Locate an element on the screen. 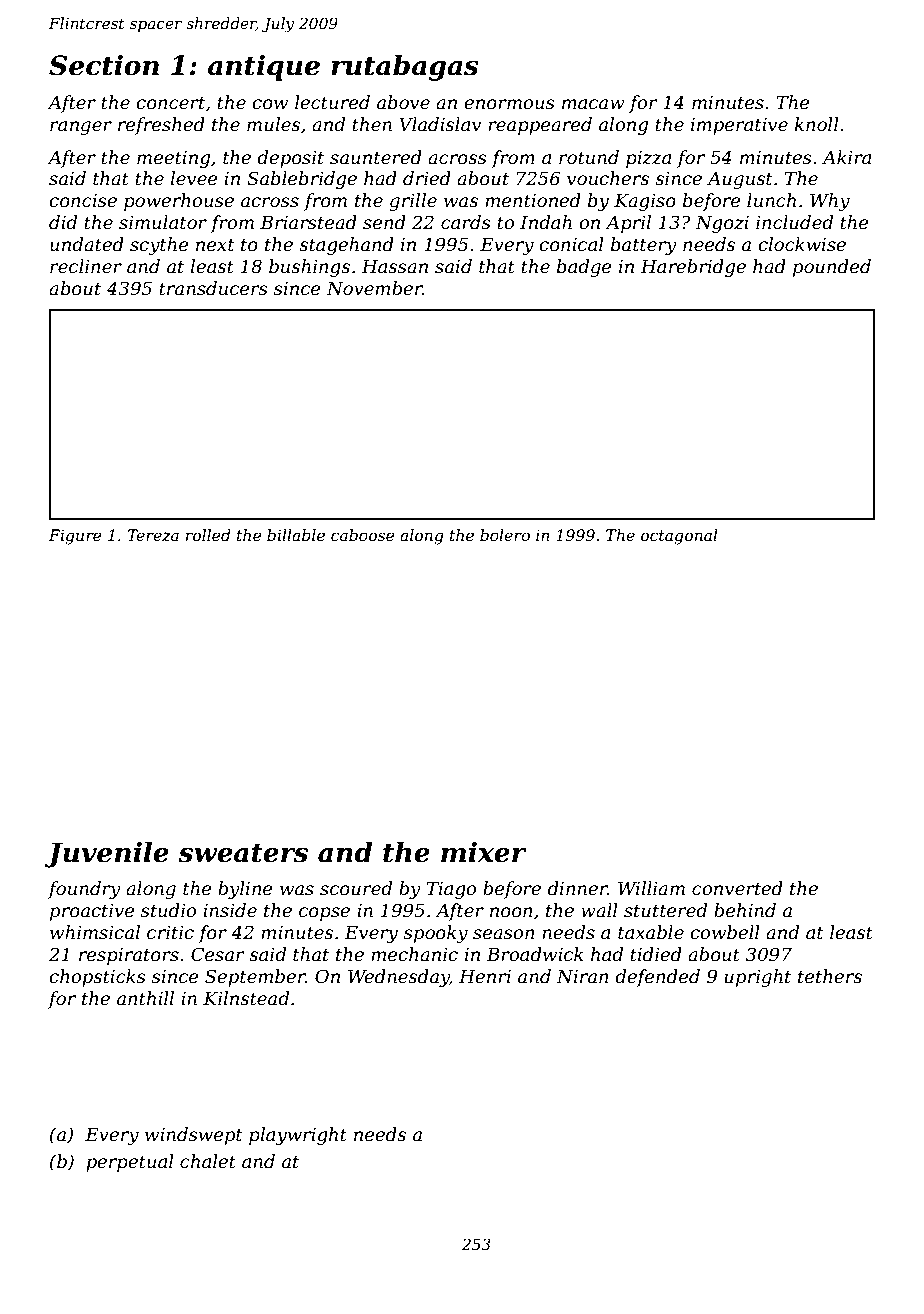 The width and height of the screenshot is (924, 1314). mentioned is located at coordinates (533, 200).
